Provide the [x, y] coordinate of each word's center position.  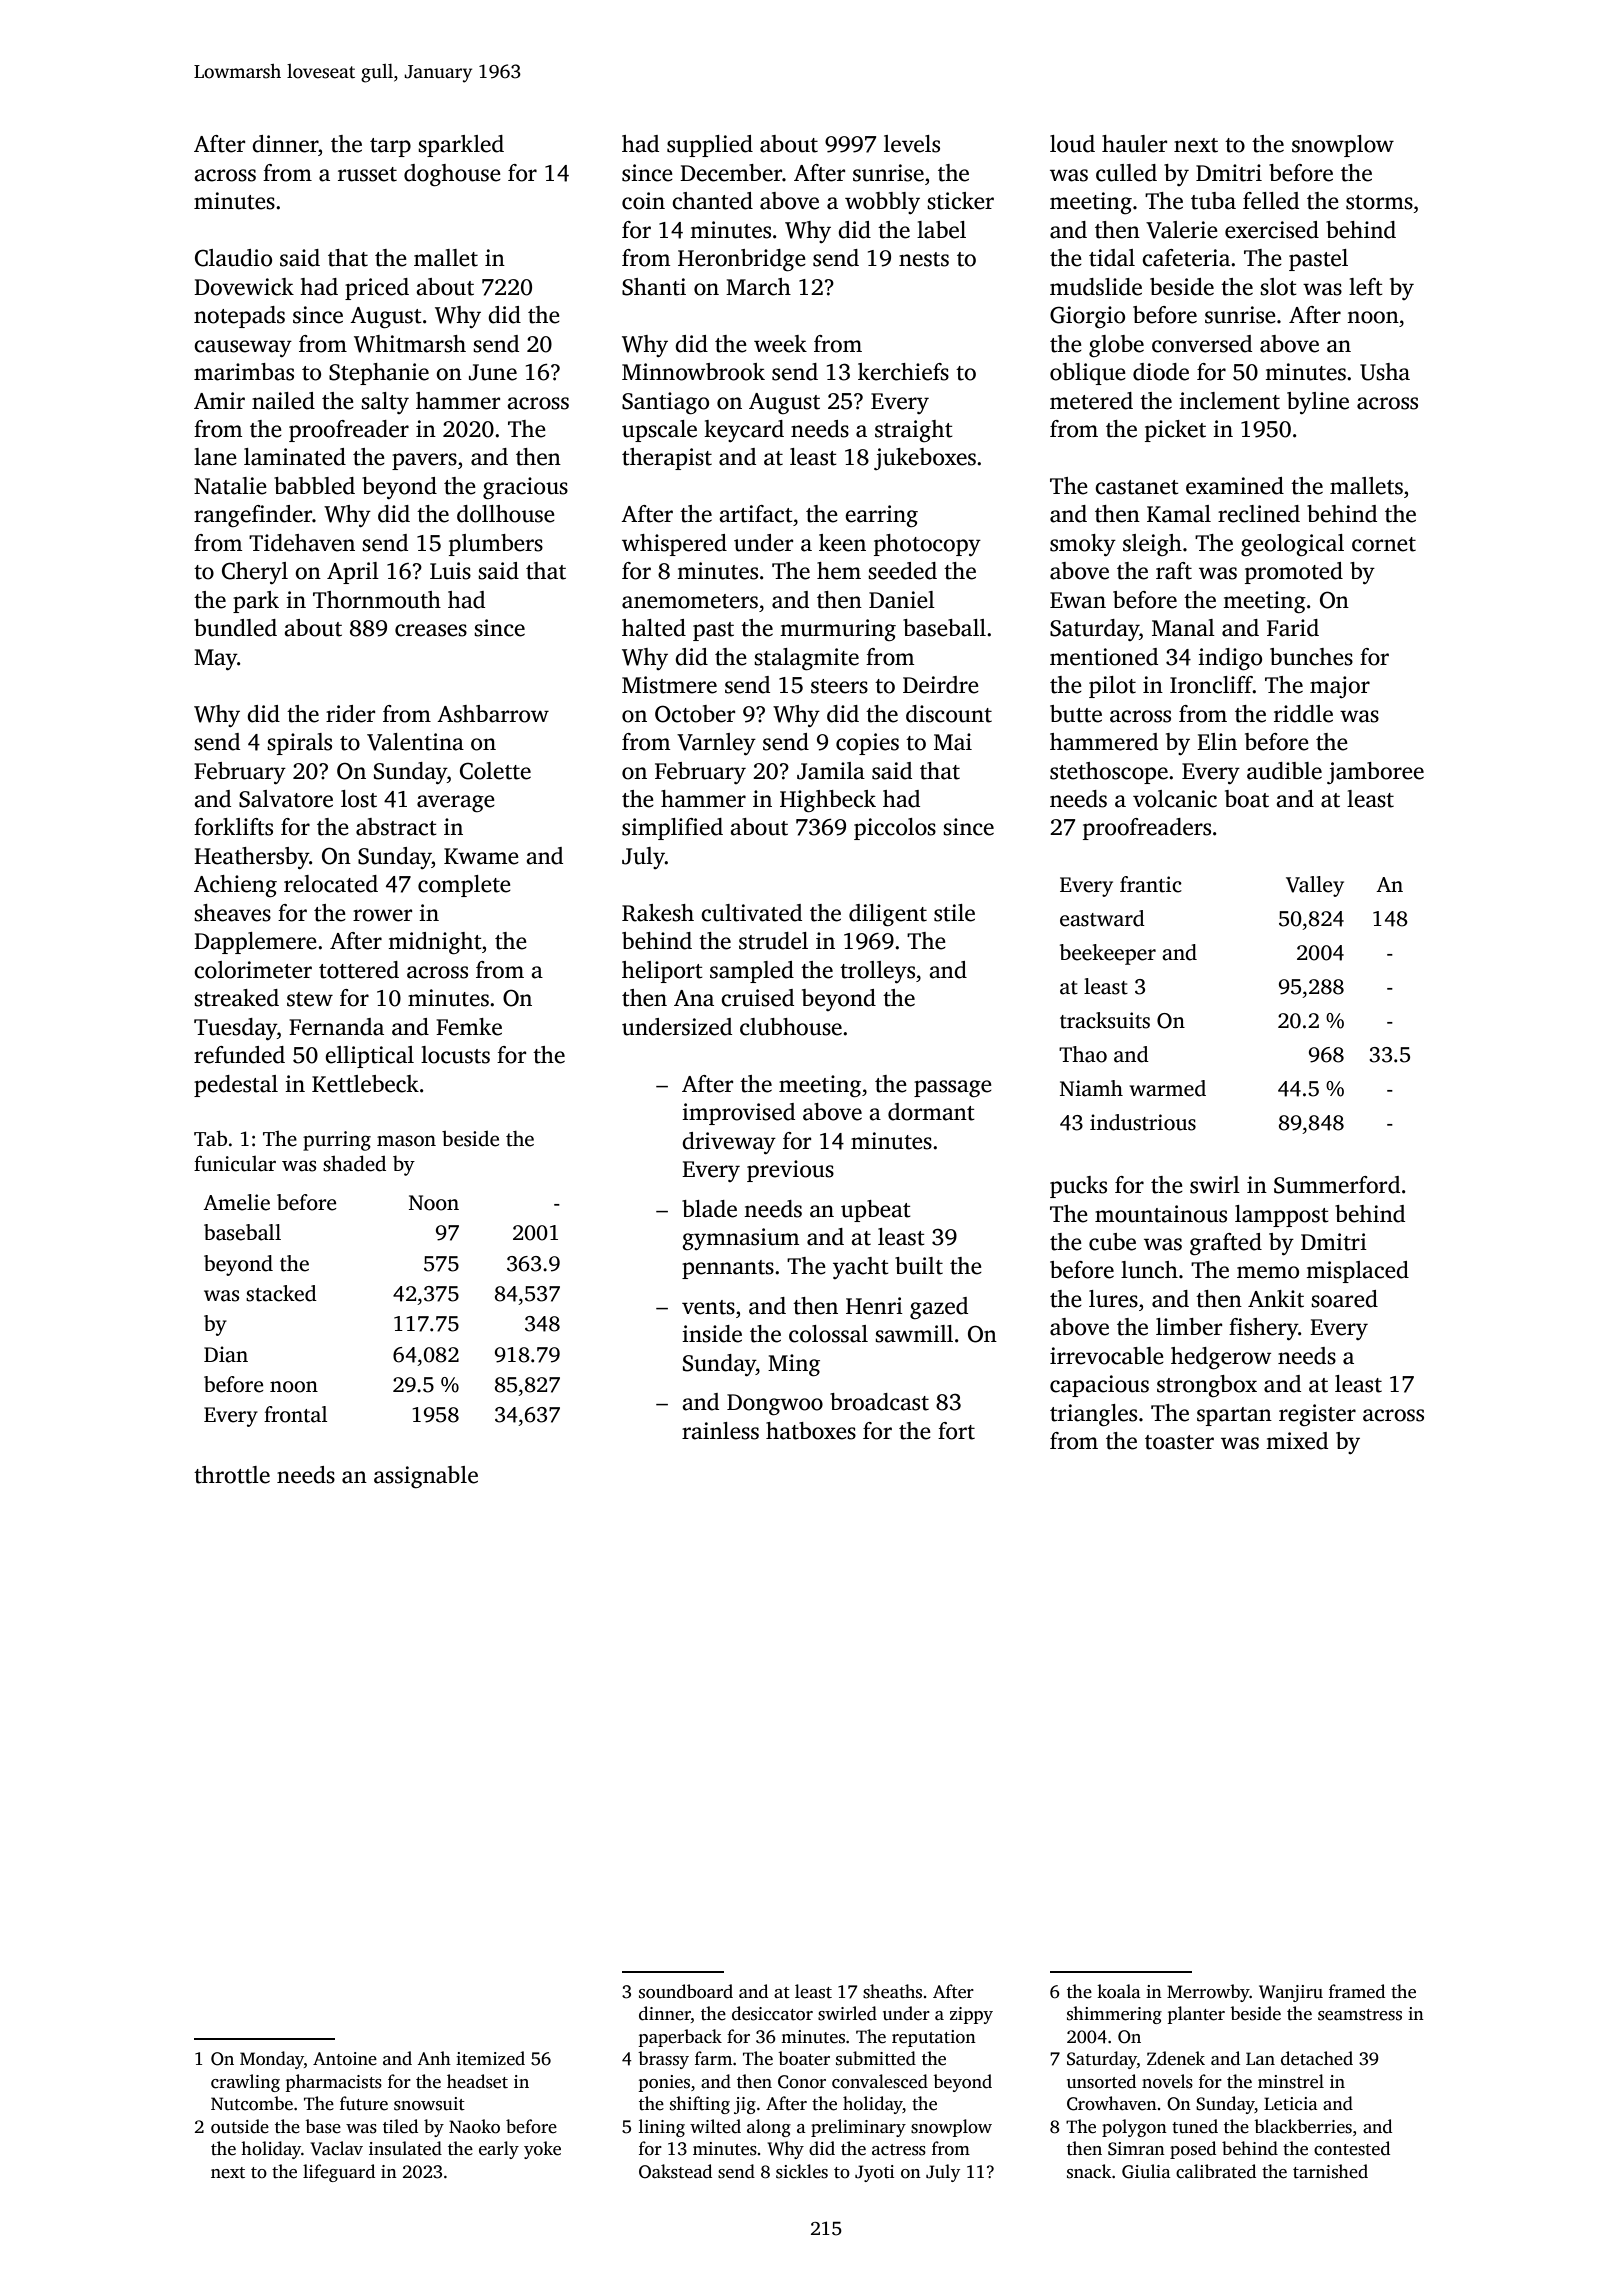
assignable [426, 1477]
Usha [1385, 372]
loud [1072, 144]
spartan [1234, 1416]
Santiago [665, 403]
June [493, 372]
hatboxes [811, 1431]
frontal [295, 1414]
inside [712, 1334]
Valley [1315, 886]
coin [643, 201]
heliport [662, 972]
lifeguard [339, 2173]
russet [367, 174]
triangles [1093, 1415]
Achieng [235, 886]
